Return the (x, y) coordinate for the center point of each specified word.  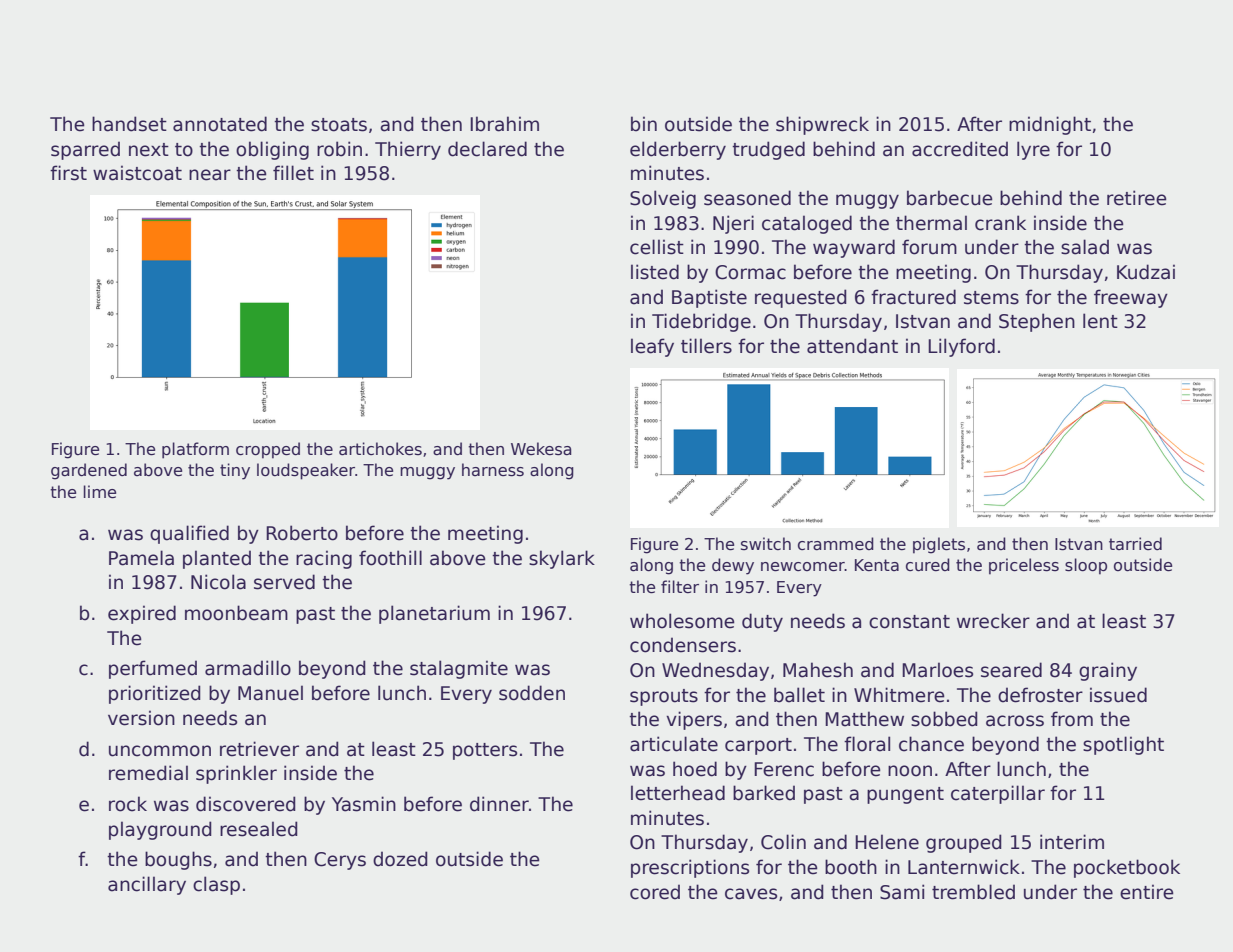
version (141, 718)
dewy (733, 566)
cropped (268, 450)
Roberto (302, 533)
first (68, 173)
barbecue (950, 198)
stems (991, 298)
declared (487, 149)
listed (655, 272)
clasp (216, 885)
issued (1118, 695)
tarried (1135, 543)
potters (485, 751)
